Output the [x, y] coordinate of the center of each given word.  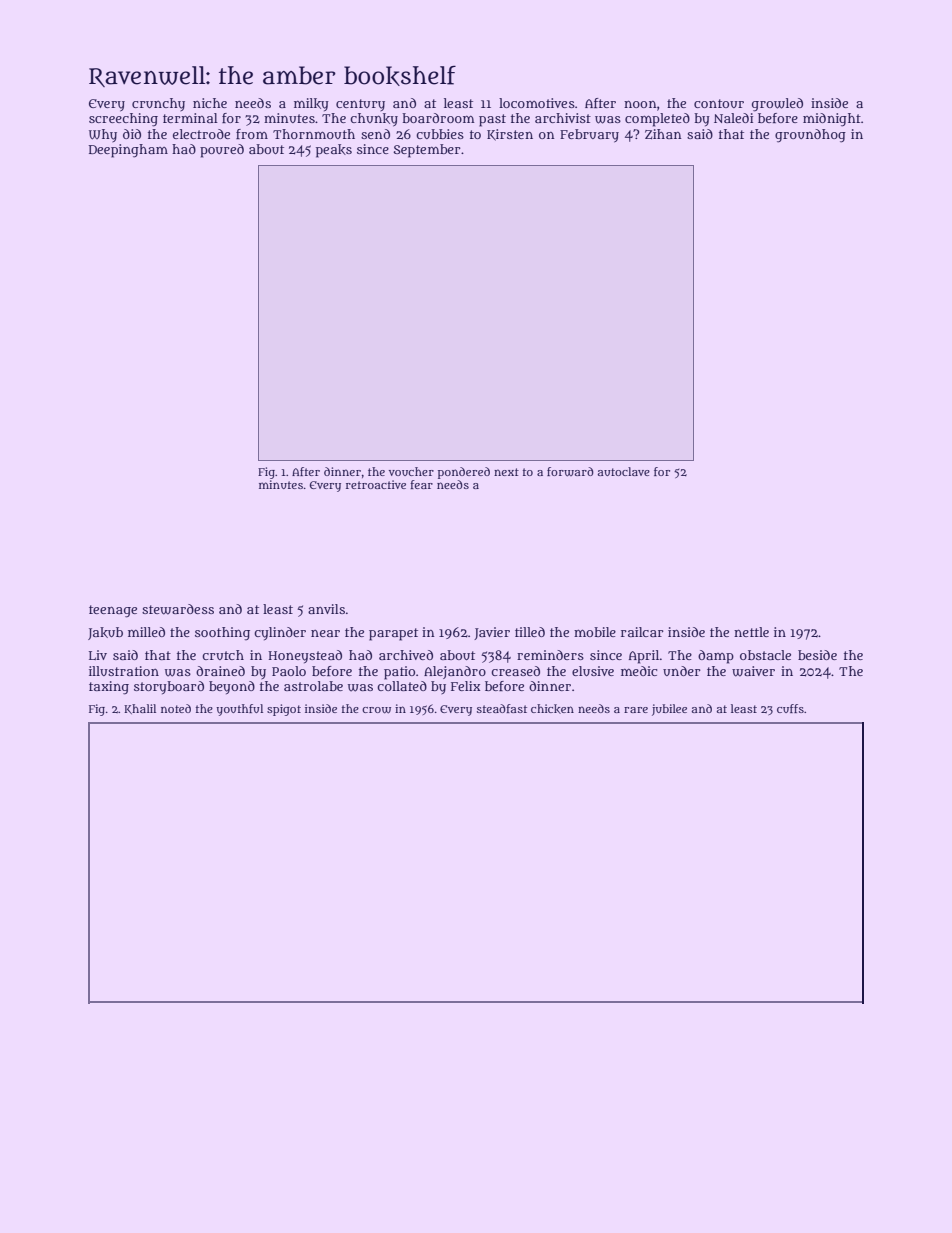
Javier [492, 633]
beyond [232, 687]
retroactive [376, 484]
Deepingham [128, 151]
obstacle [765, 655]
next [506, 472]
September [427, 151]
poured [222, 151]
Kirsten [510, 135]
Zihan [663, 134]
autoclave [624, 471]
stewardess [178, 609]
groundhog [810, 136]
